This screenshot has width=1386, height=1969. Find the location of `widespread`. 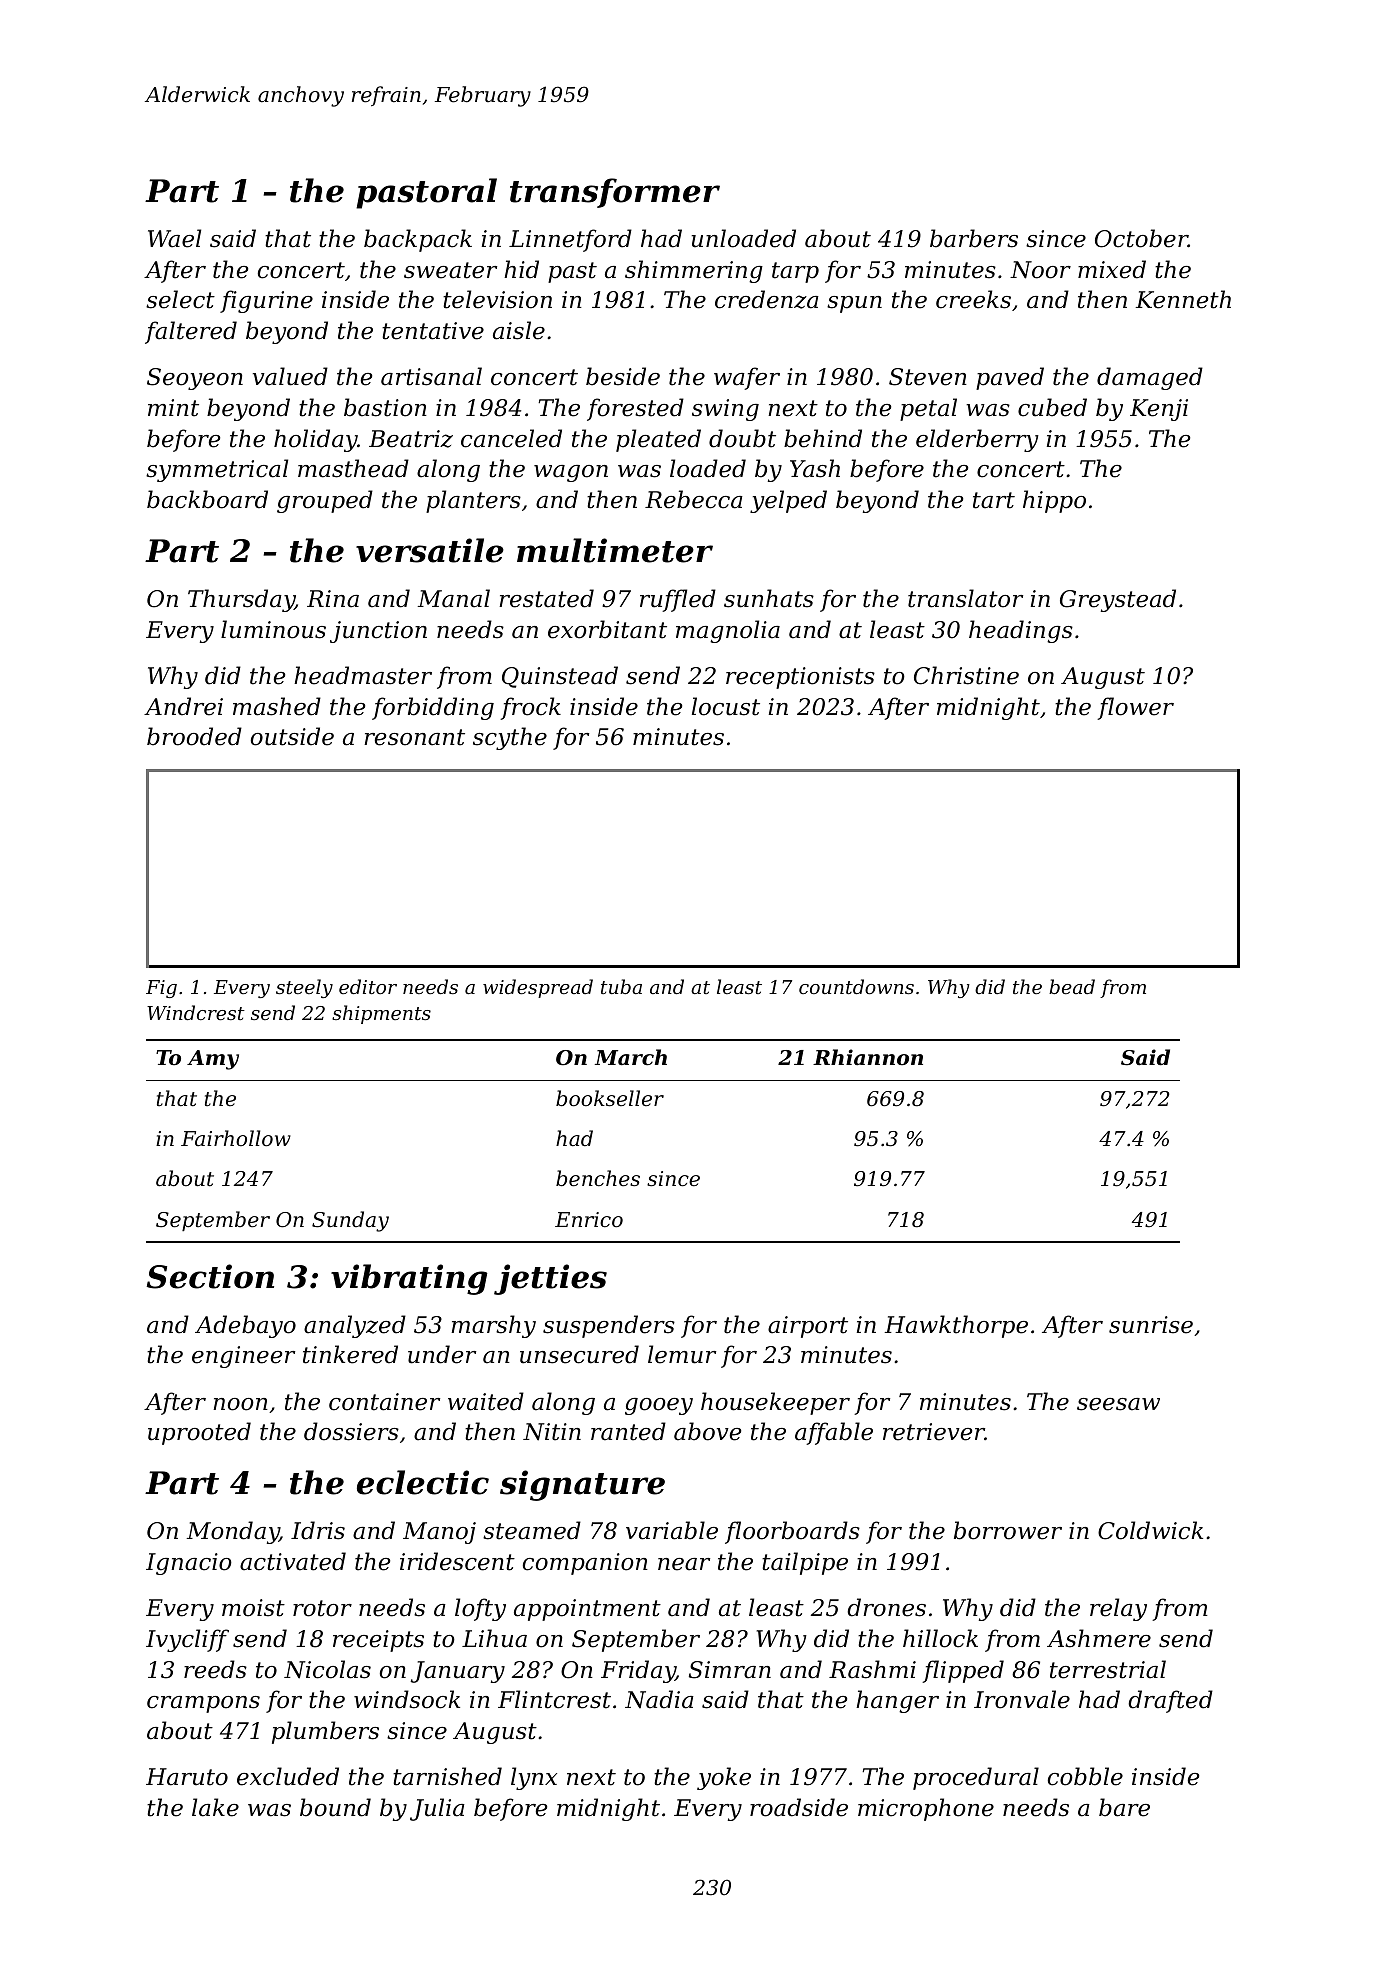

widespread is located at coordinates (538, 988).
